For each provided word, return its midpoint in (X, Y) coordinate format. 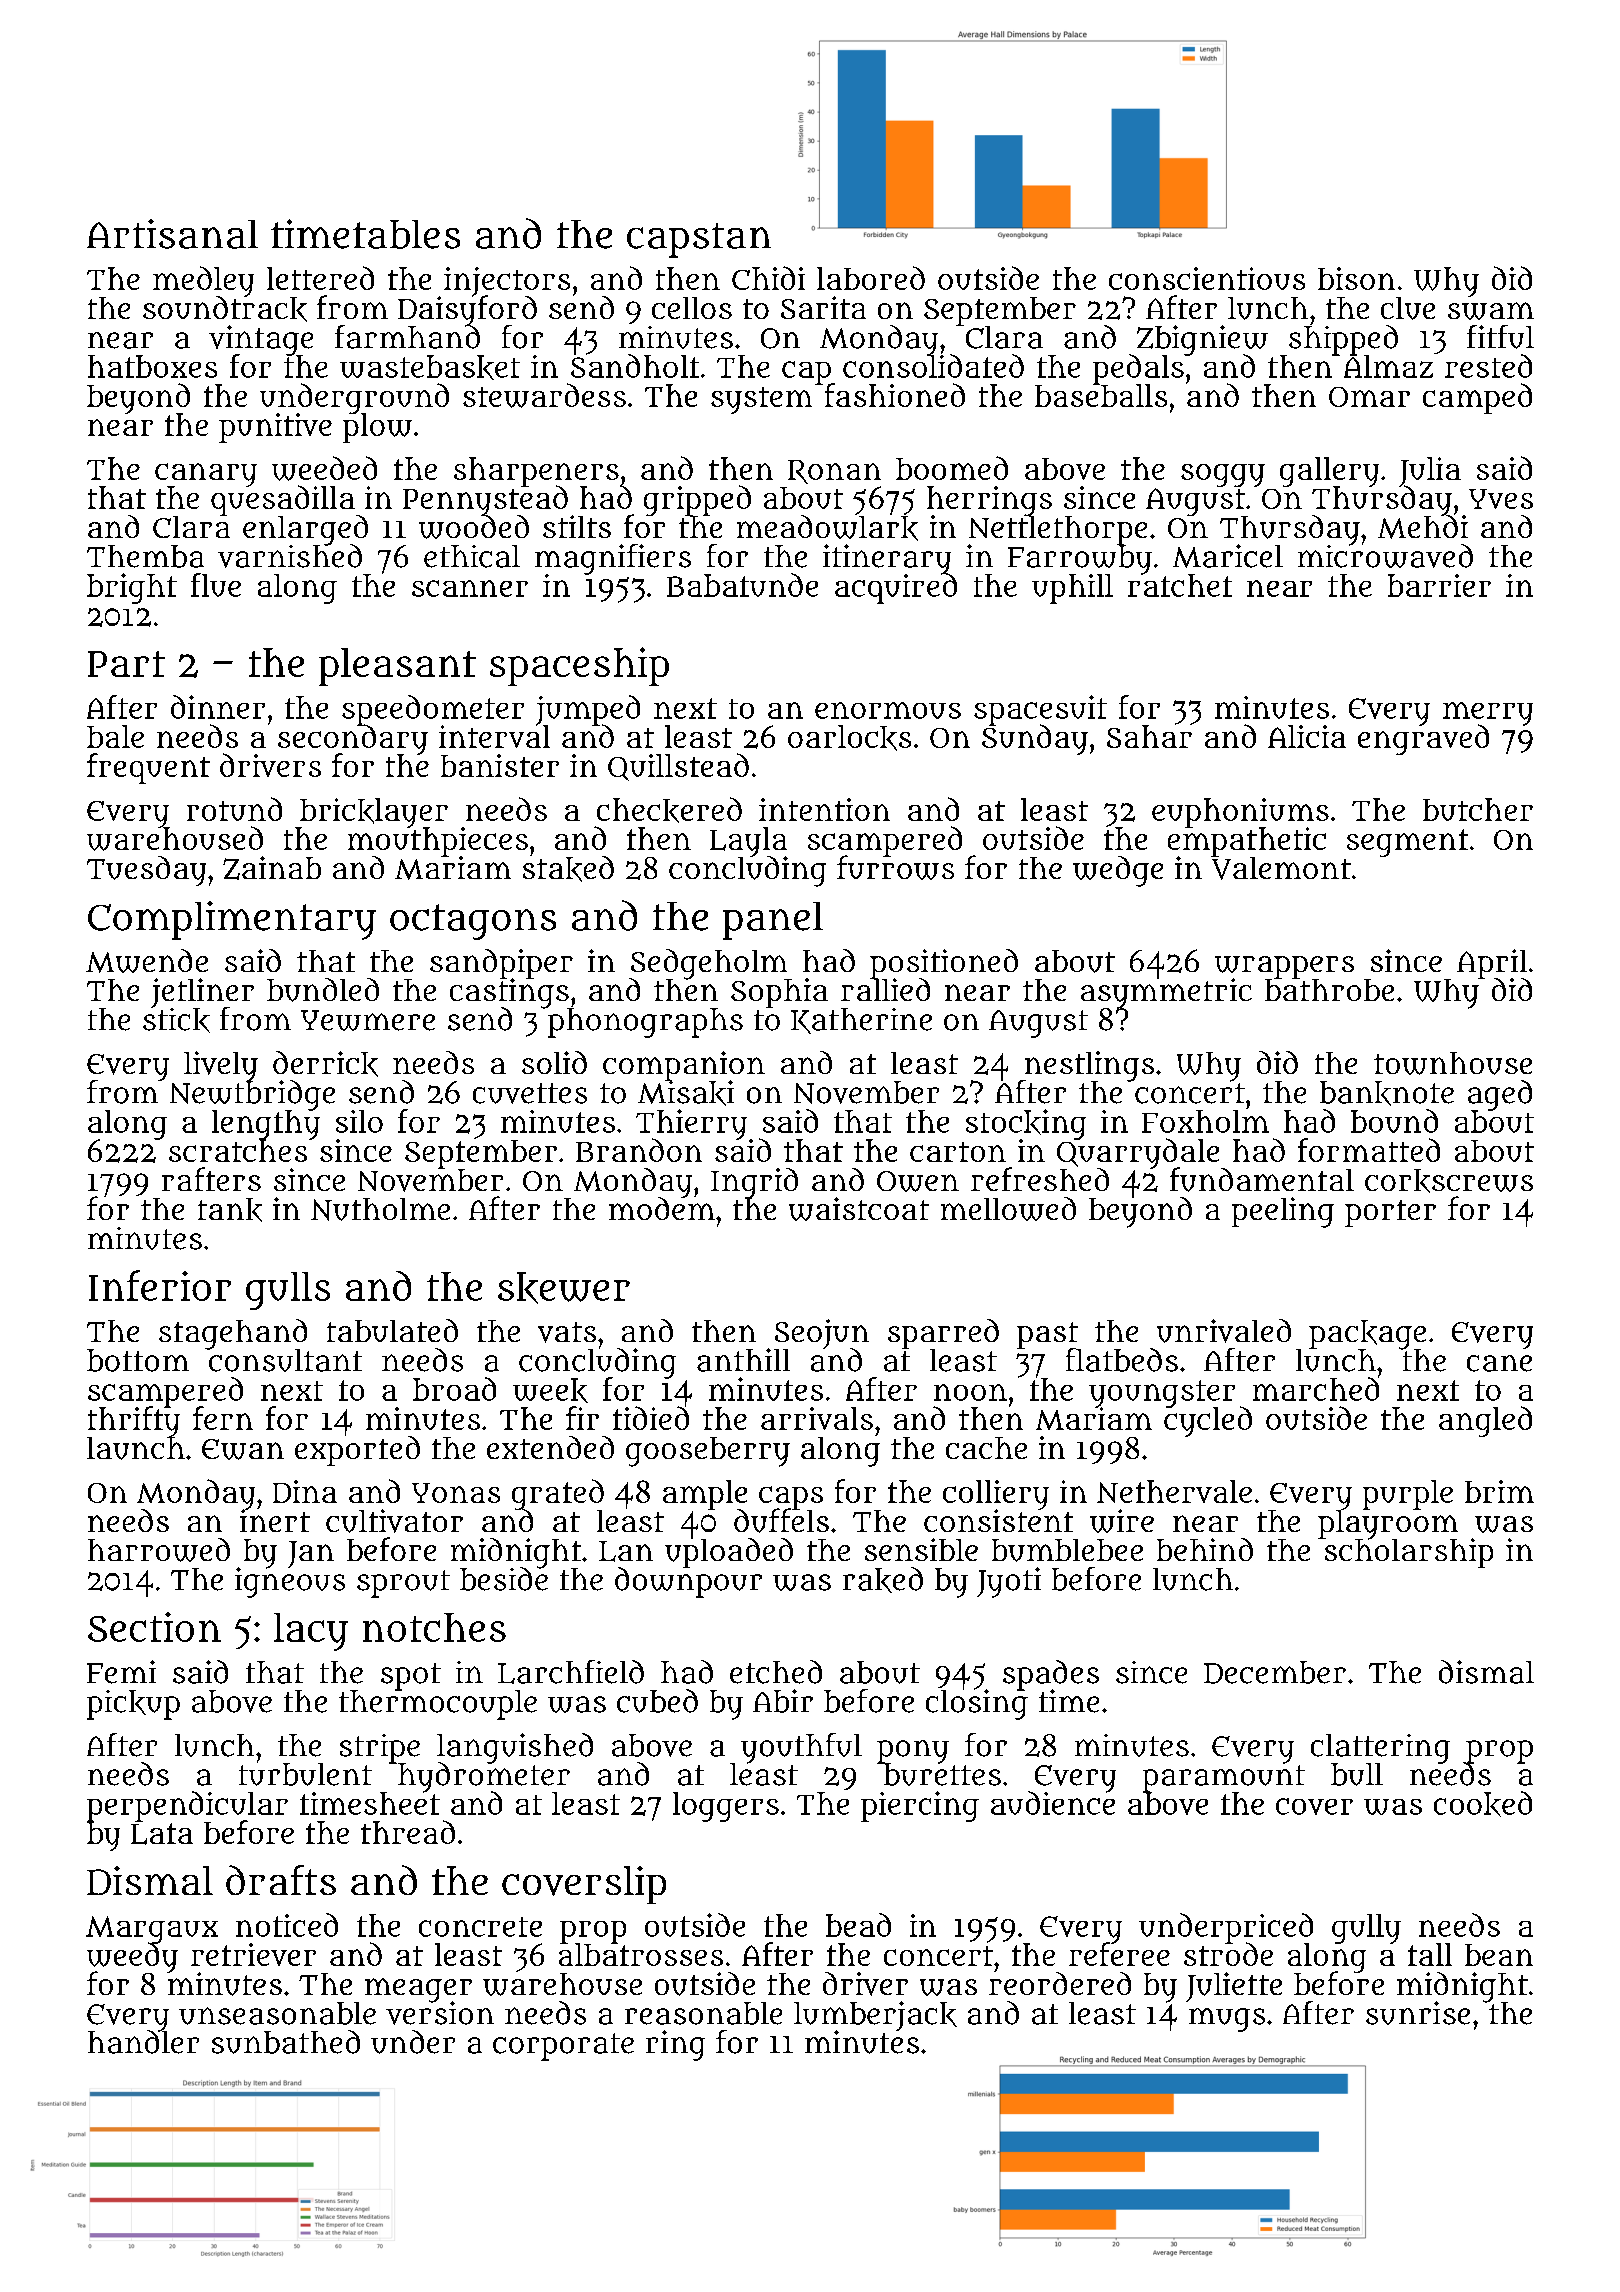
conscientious (1207, 278)
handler (143, 2042)
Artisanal (172, 234)
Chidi (768, 278)
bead (858, 1925)
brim (1499, 1491)
